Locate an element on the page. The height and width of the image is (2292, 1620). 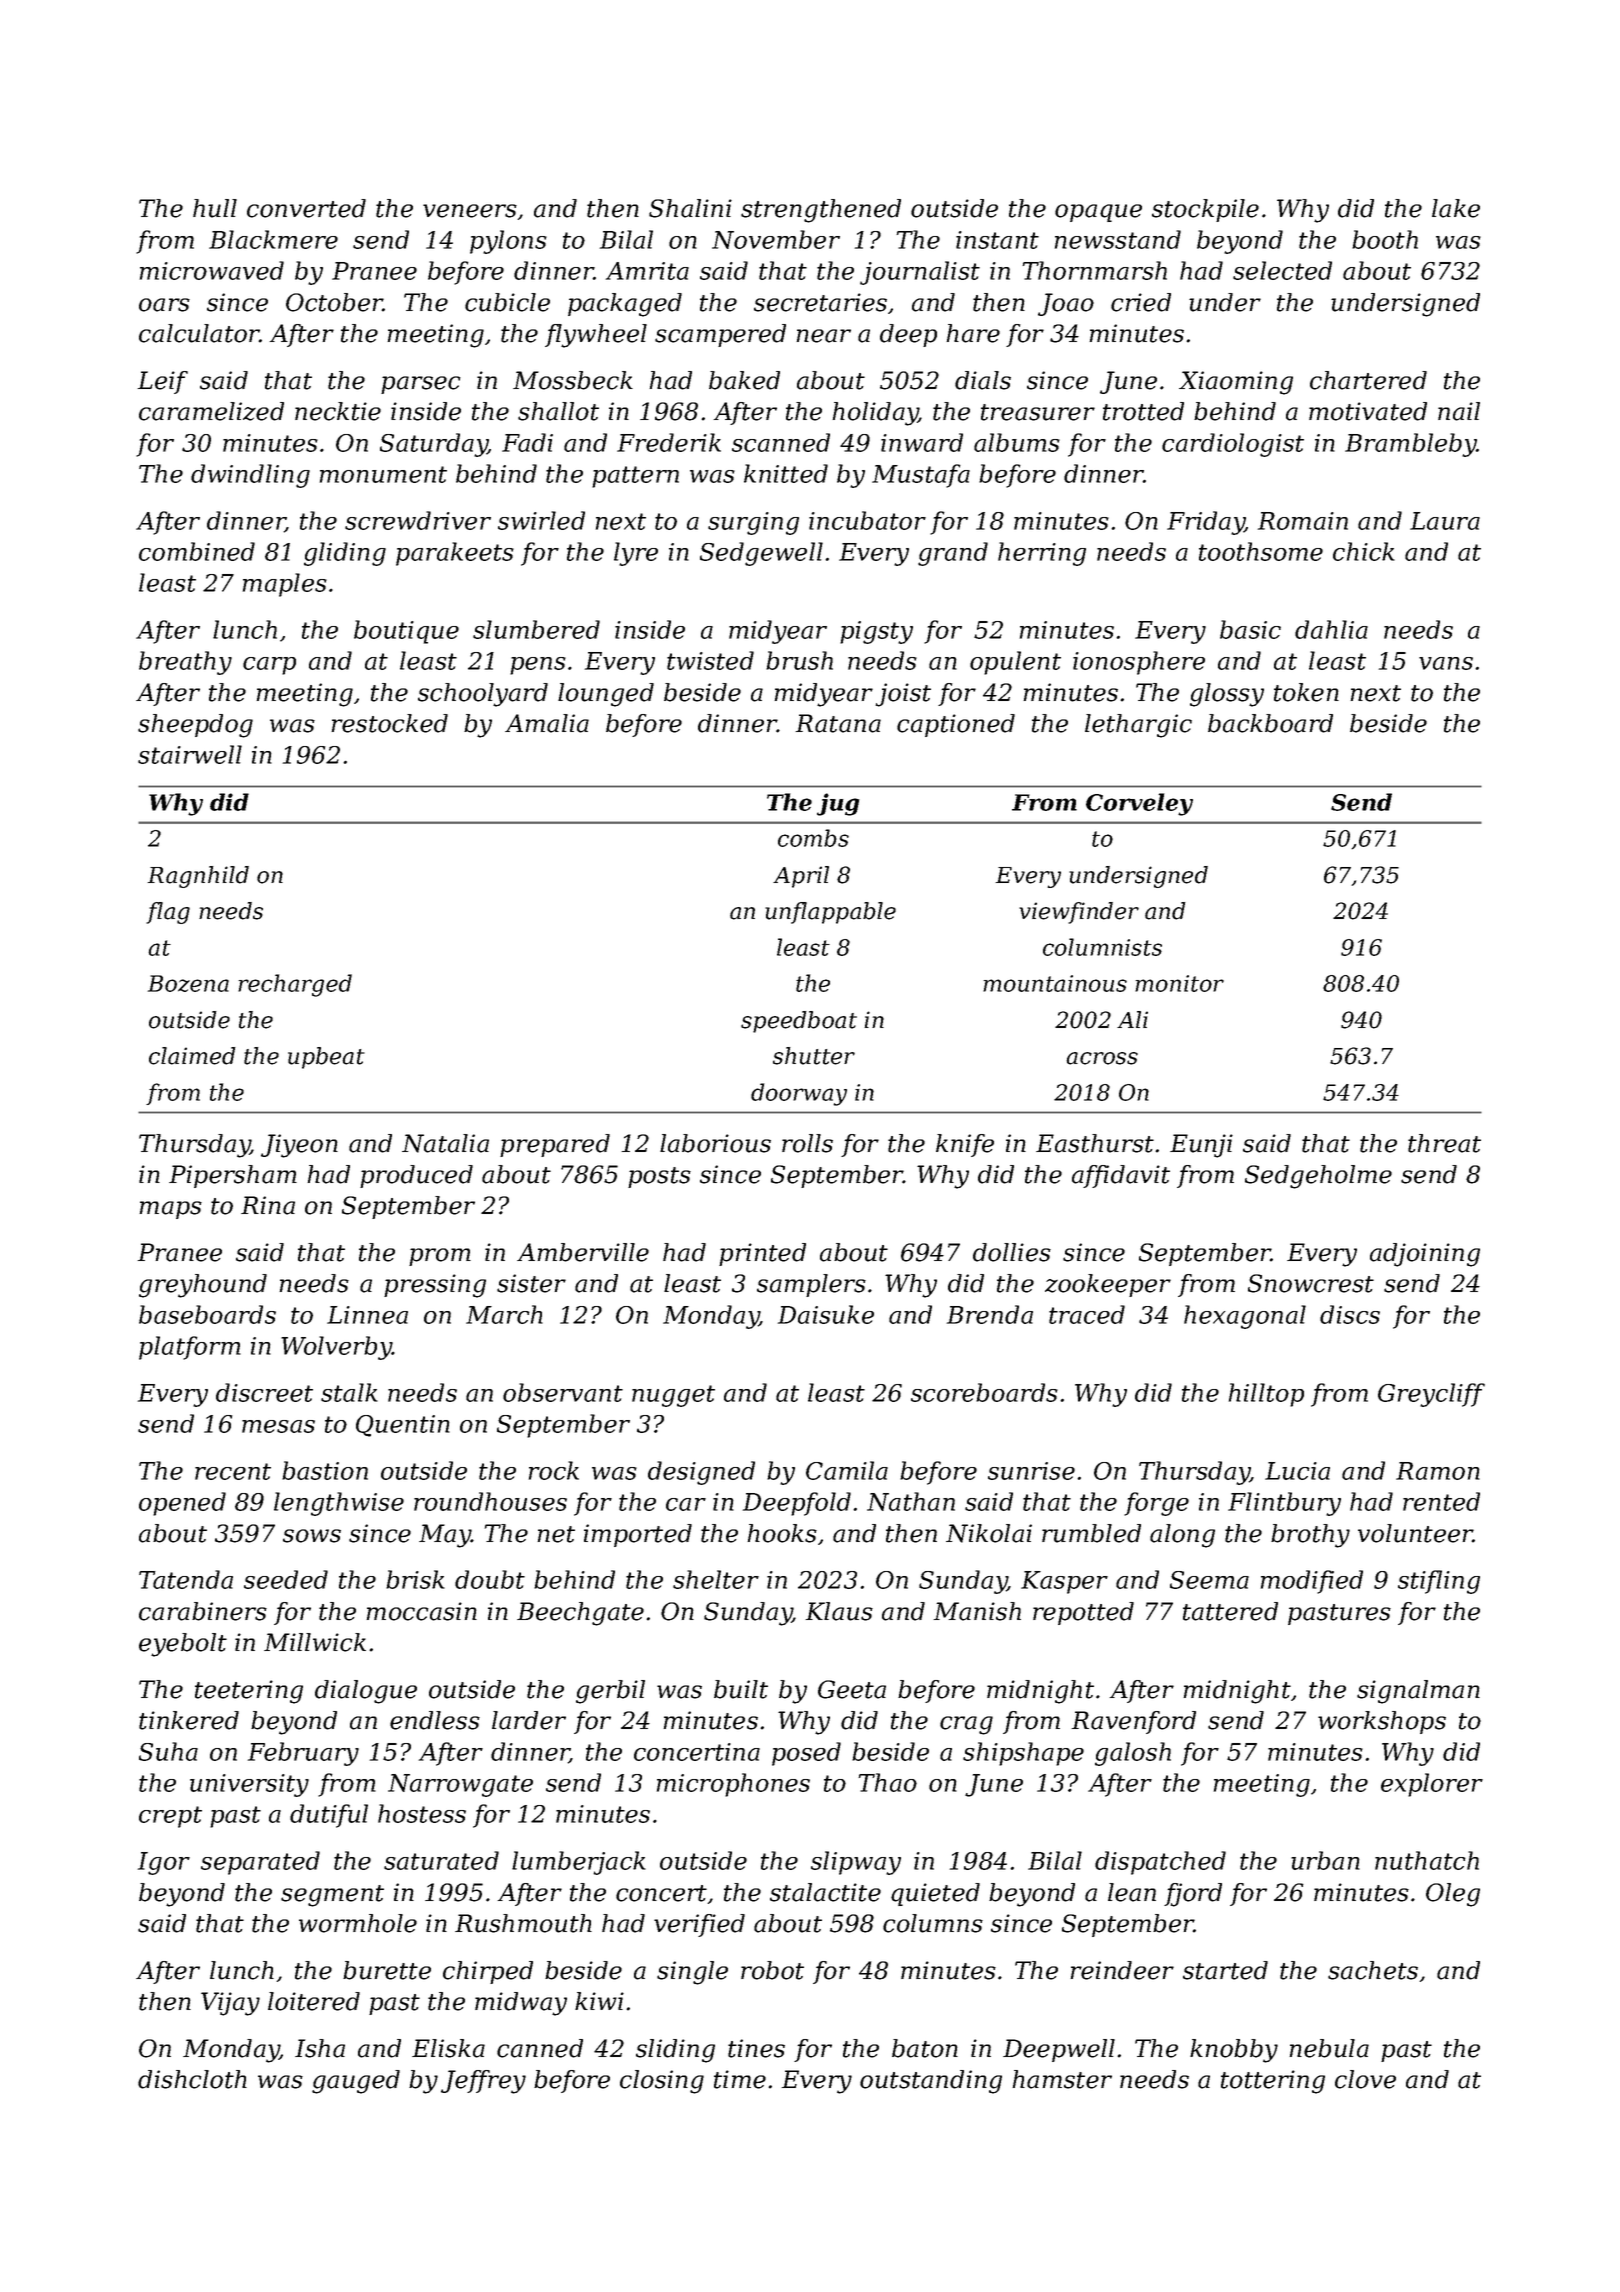
saturated is located at coordinates (441, 1860).
